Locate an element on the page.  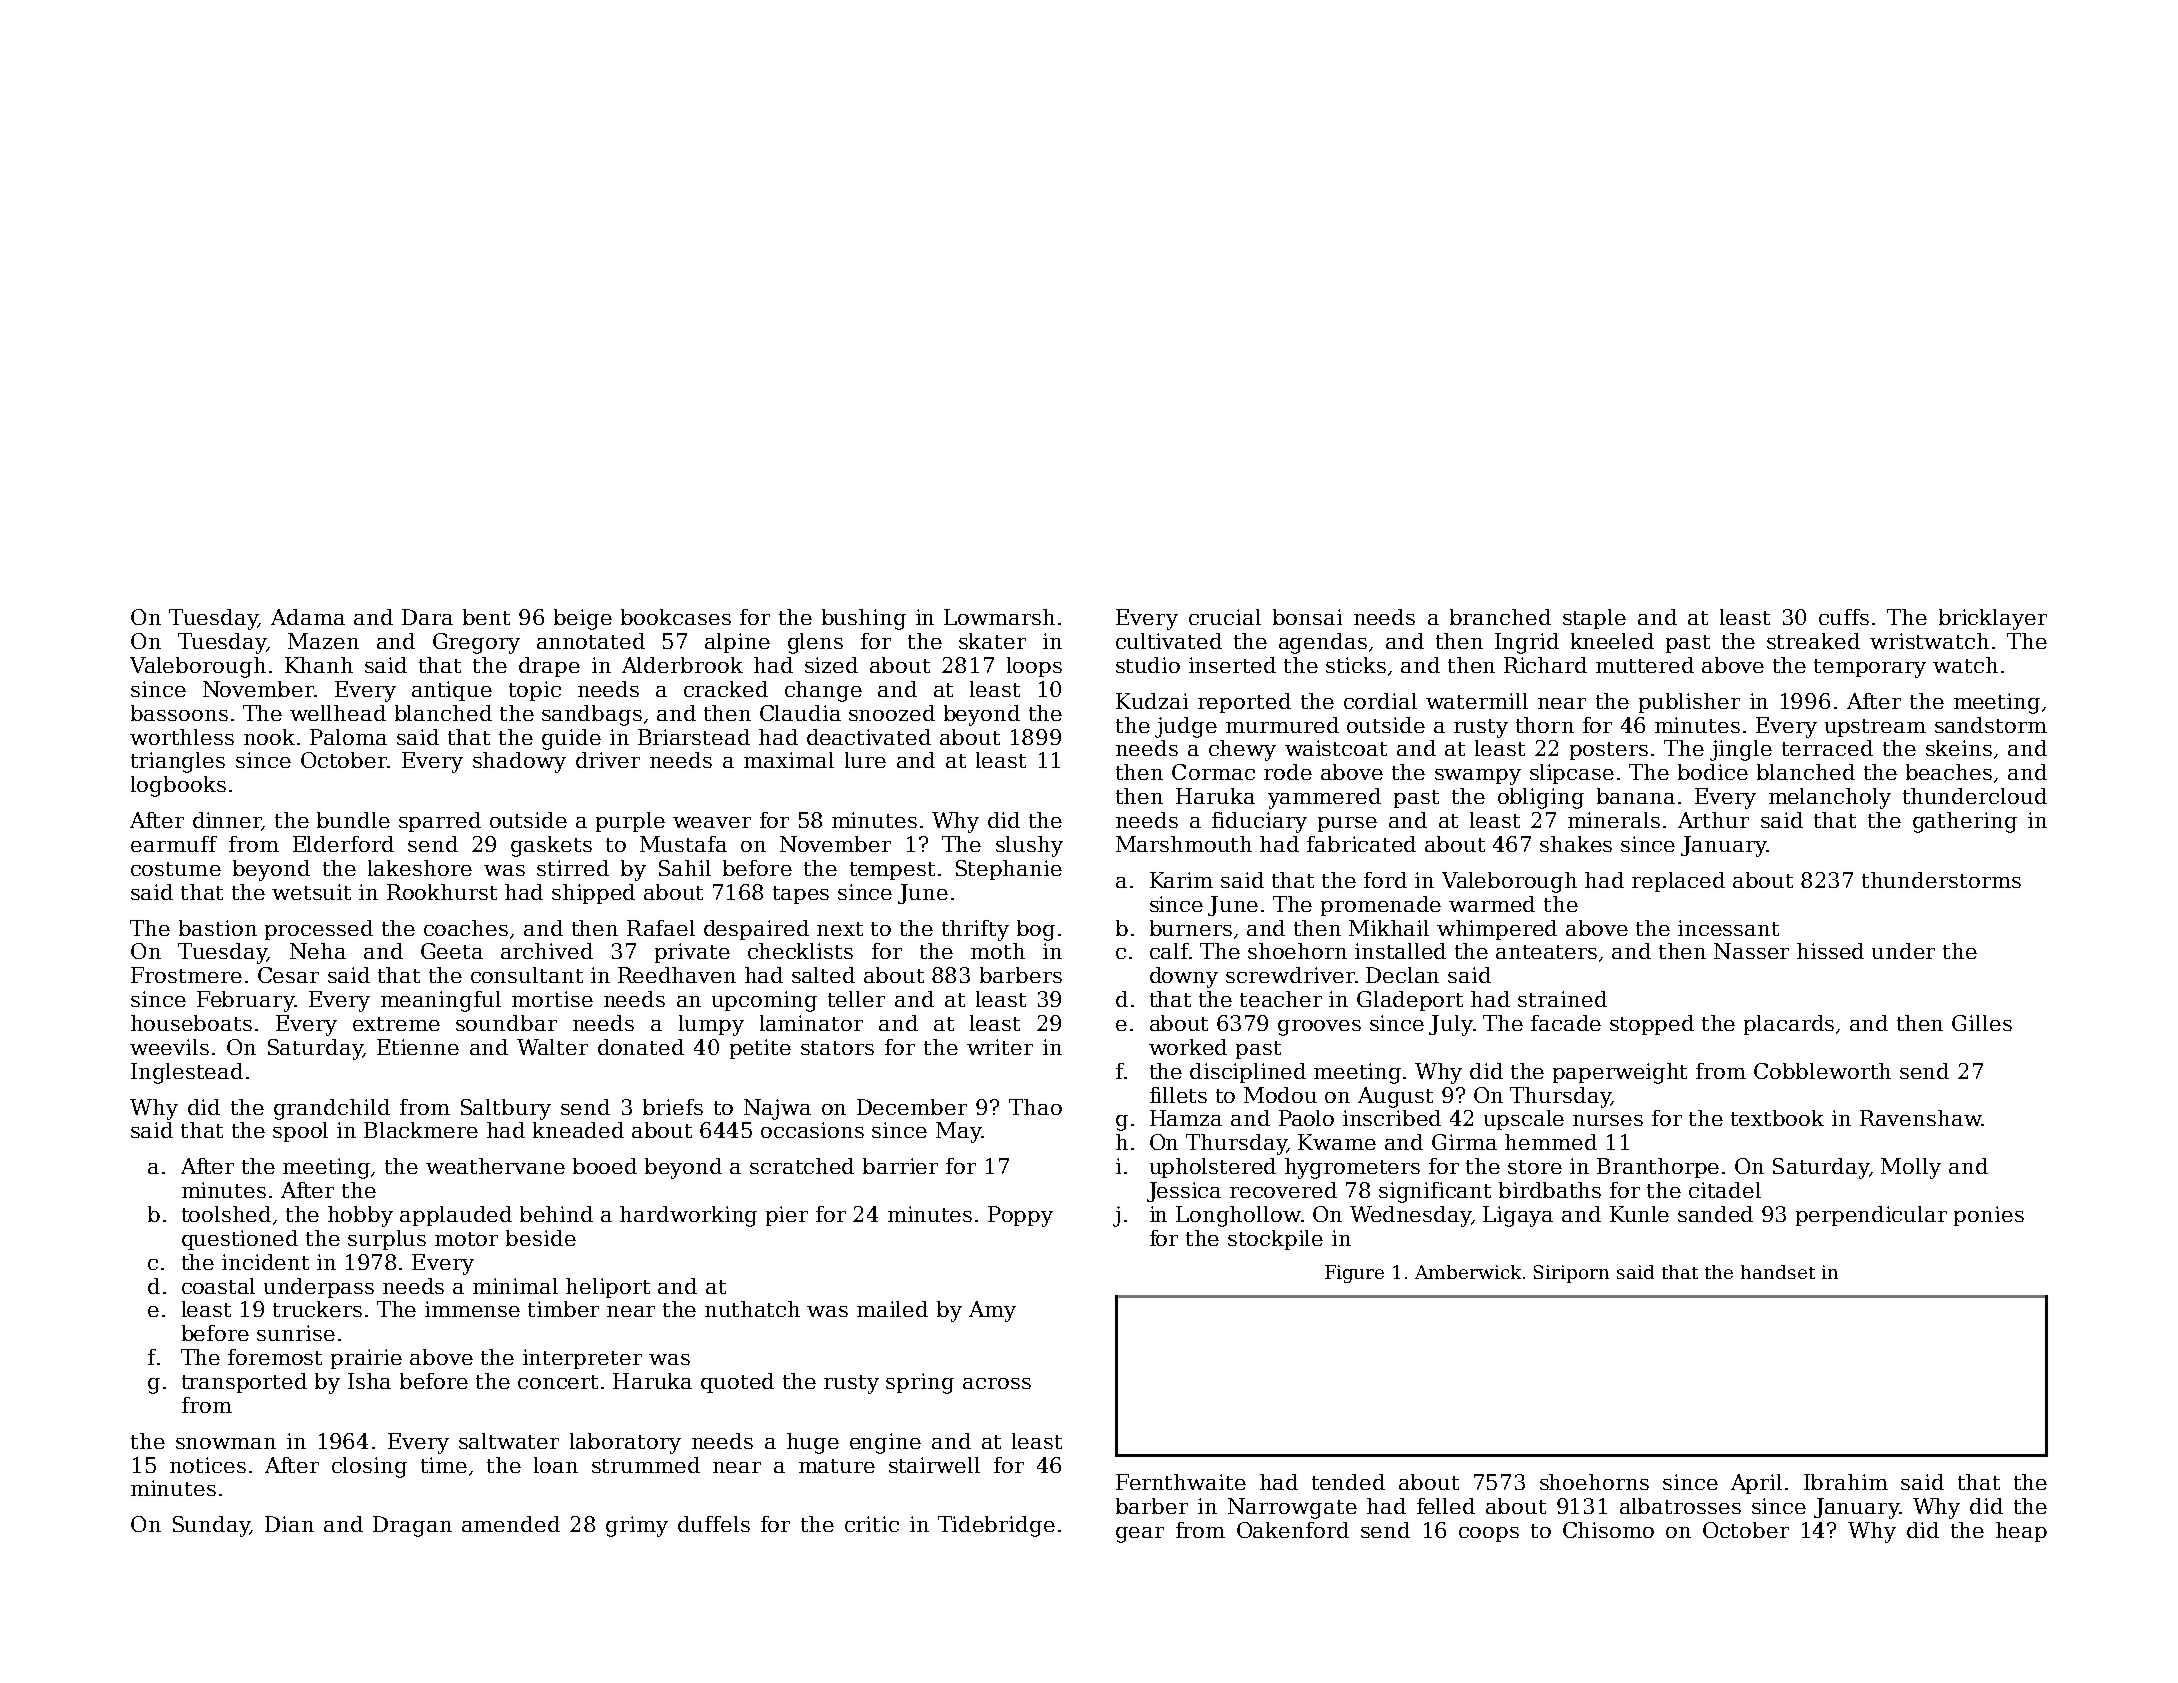
thorn is located at coordinates (1545, 725).
